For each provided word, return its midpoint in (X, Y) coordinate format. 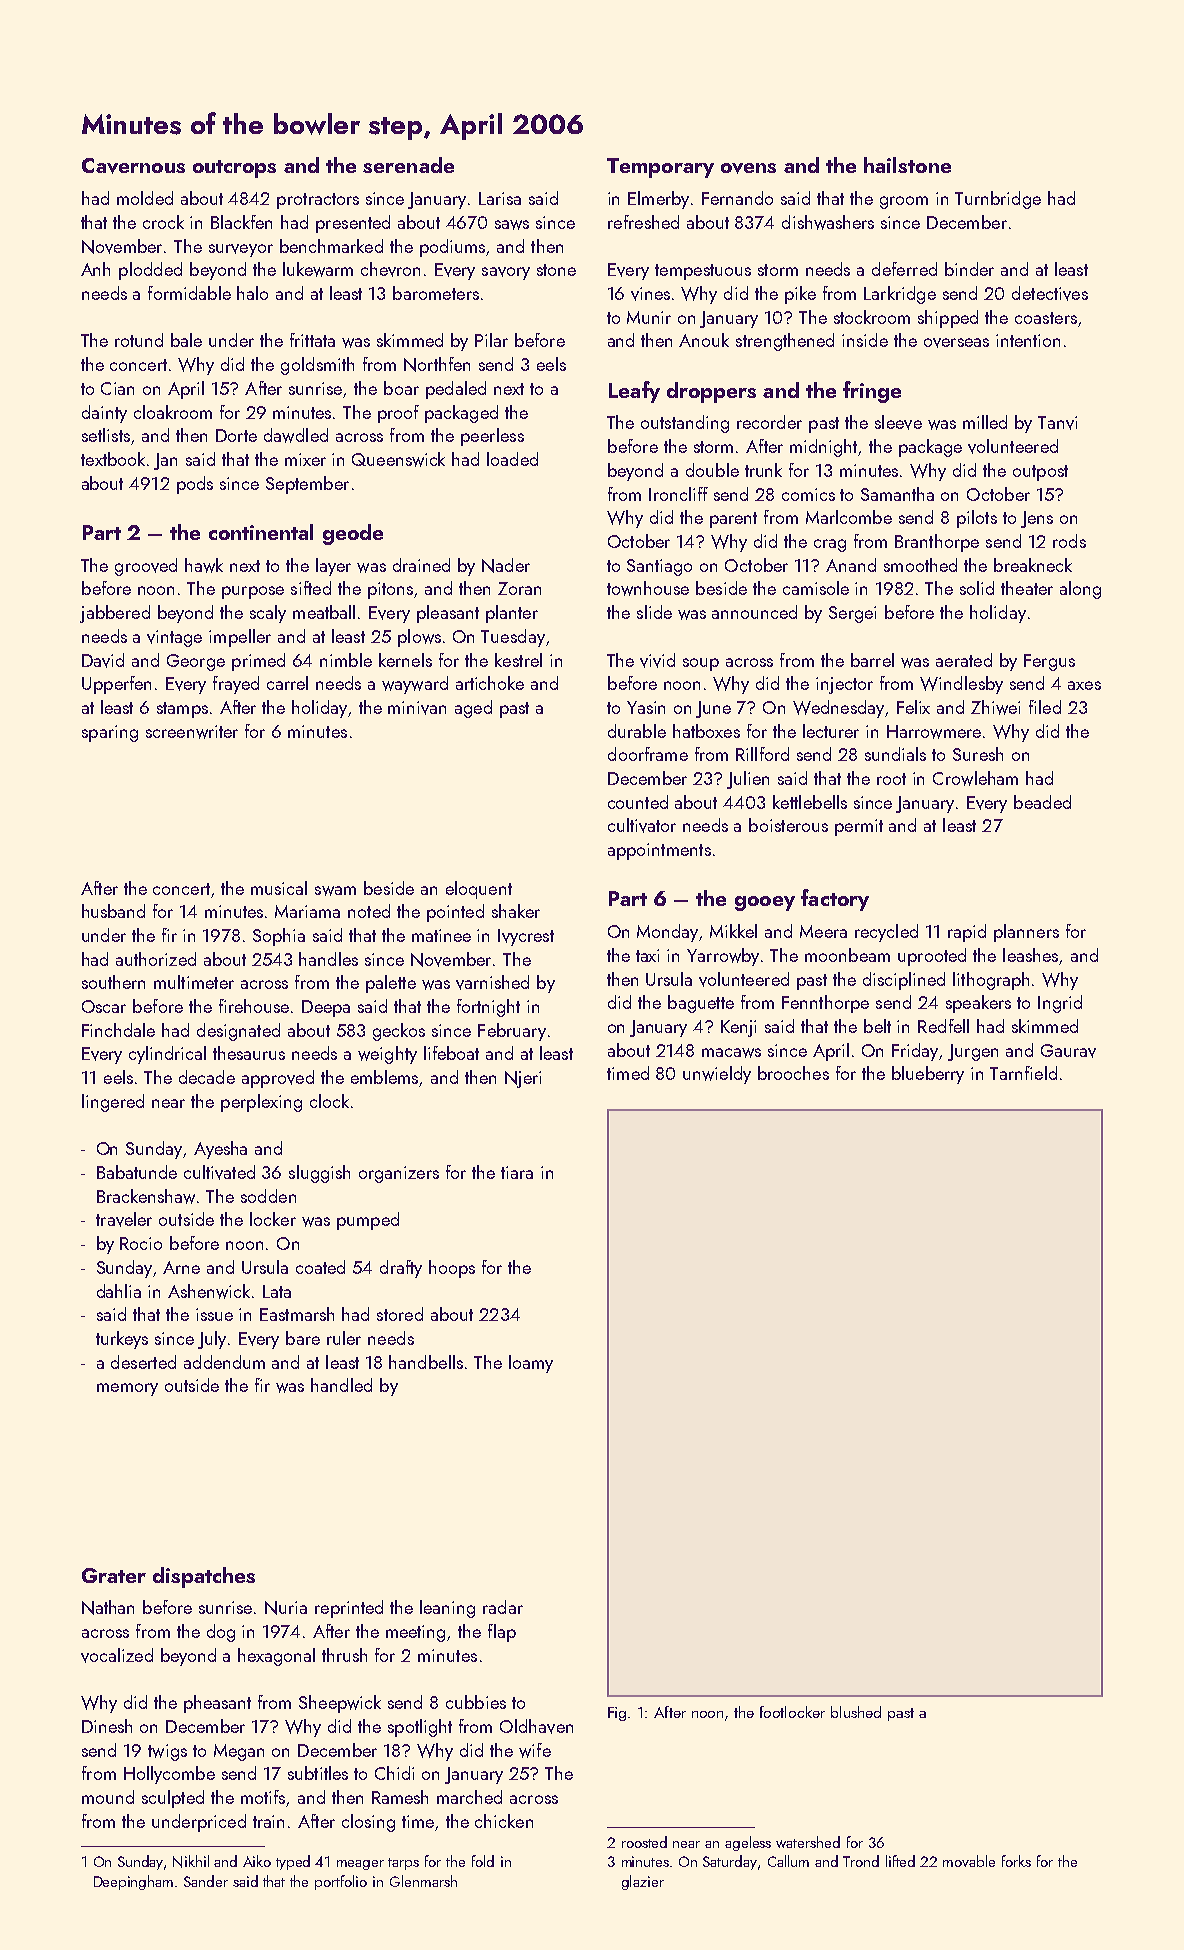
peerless (492, 437)
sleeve (898, 422)
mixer (305, 459)
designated (238, 1032)
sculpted (173, 1799)
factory (835, 900)
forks (1016, 1861)
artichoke (490, 683)
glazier (643, 1882)
